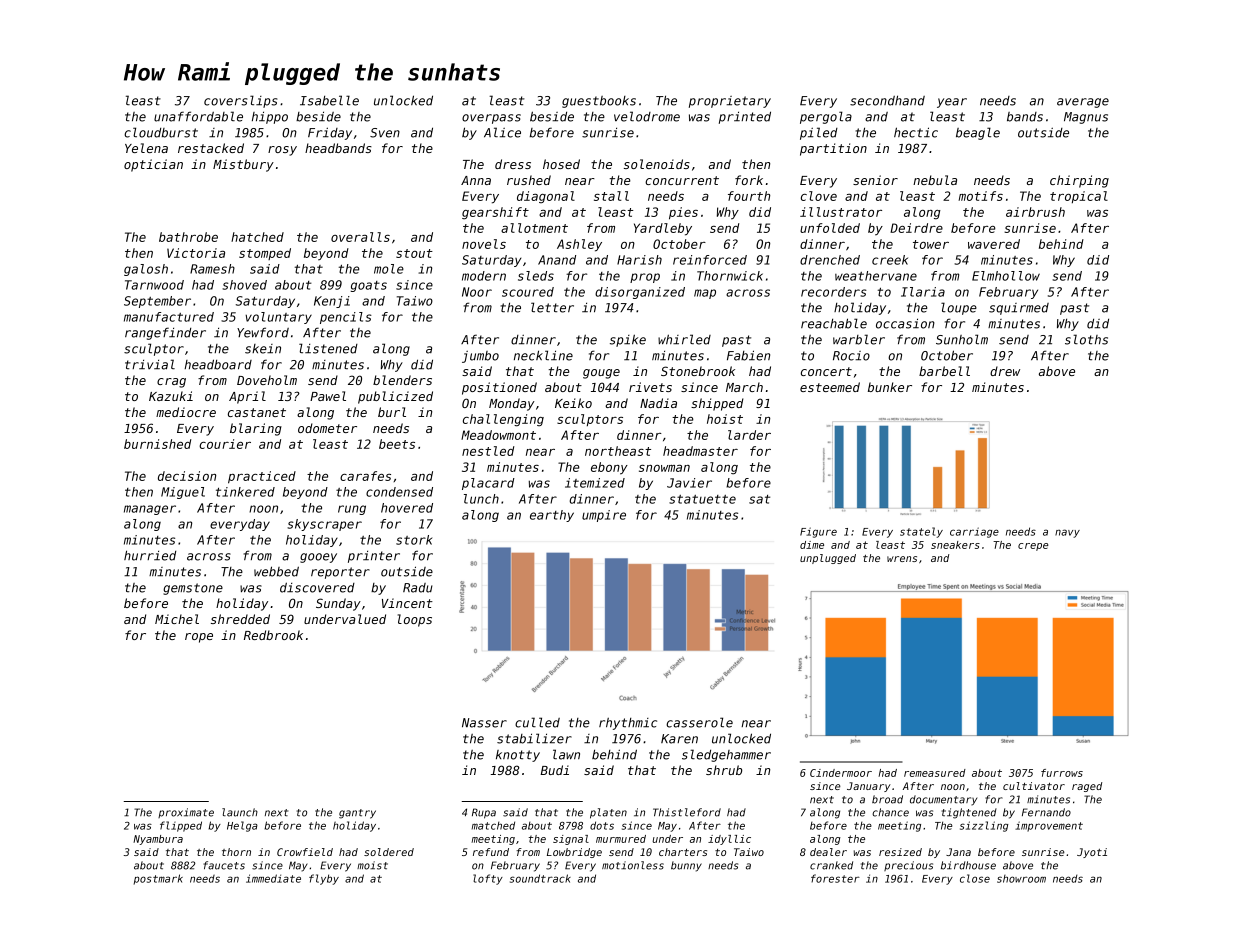 The height and width of the document is (952, 1233). What do you see at coordinates (324, 879) in the document?
I see `flyby` at bounding box center [324, 879].
